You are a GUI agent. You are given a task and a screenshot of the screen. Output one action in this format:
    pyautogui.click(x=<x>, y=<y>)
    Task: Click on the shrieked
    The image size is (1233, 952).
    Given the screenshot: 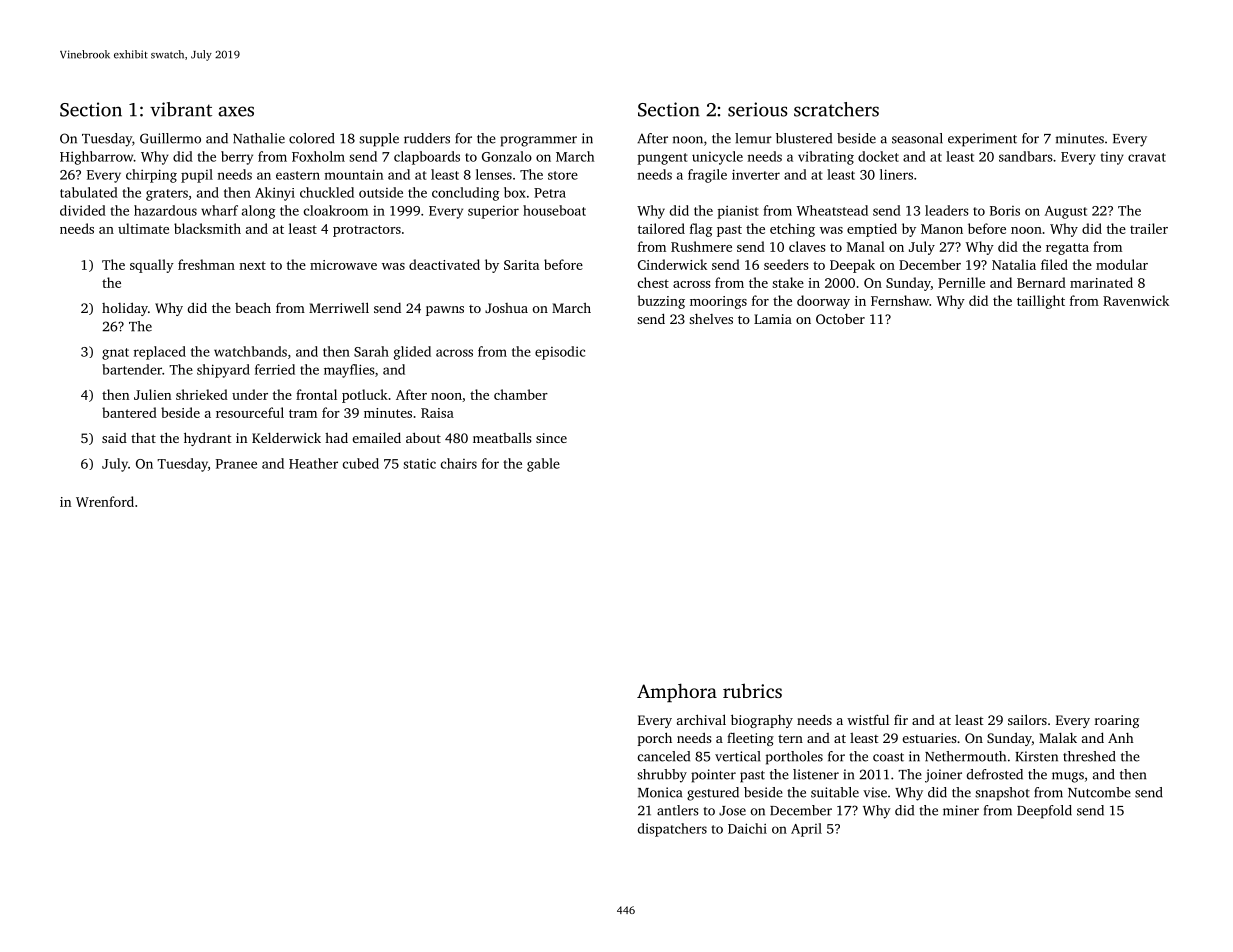 What is the action you would take?
    pyautogui.click(x=202, y=394)
